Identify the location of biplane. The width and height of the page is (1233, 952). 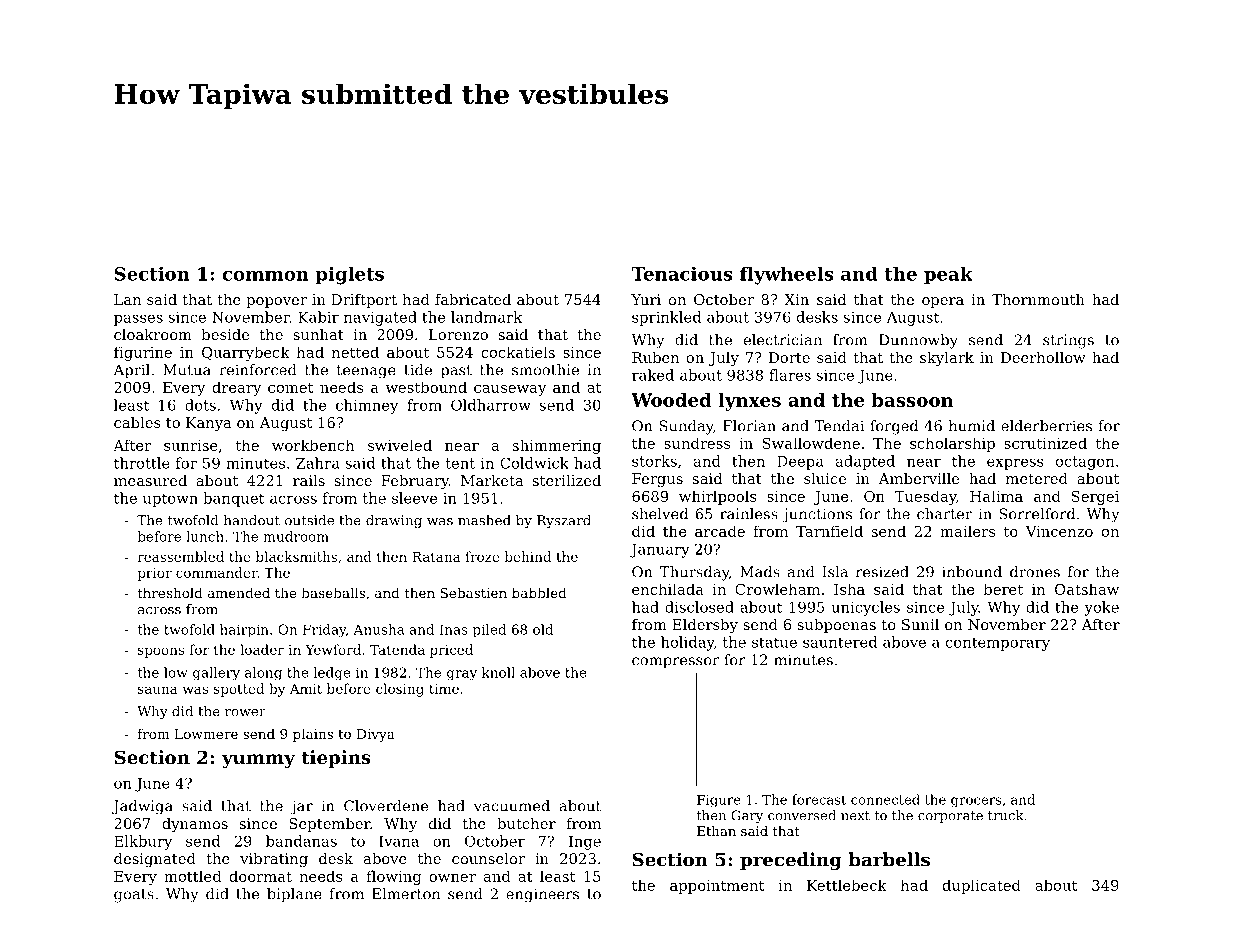
(294, 895).
